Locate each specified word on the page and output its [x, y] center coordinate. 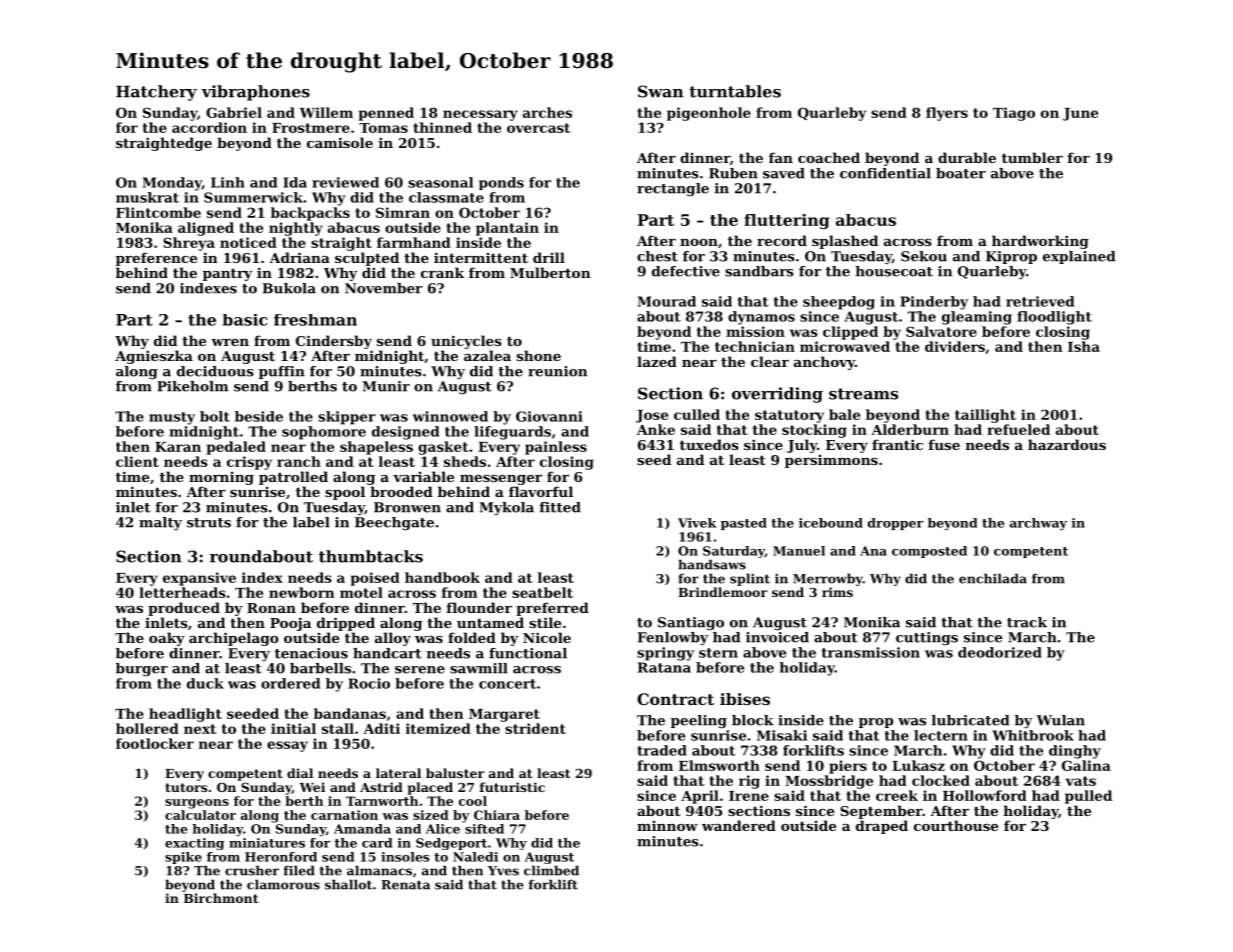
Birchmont [221, 898]
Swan [661, 91]
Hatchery [156, 93]
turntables [735, 91]
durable [967, 157]
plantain [507, 229]
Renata [405, 885]
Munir [386, 386]
